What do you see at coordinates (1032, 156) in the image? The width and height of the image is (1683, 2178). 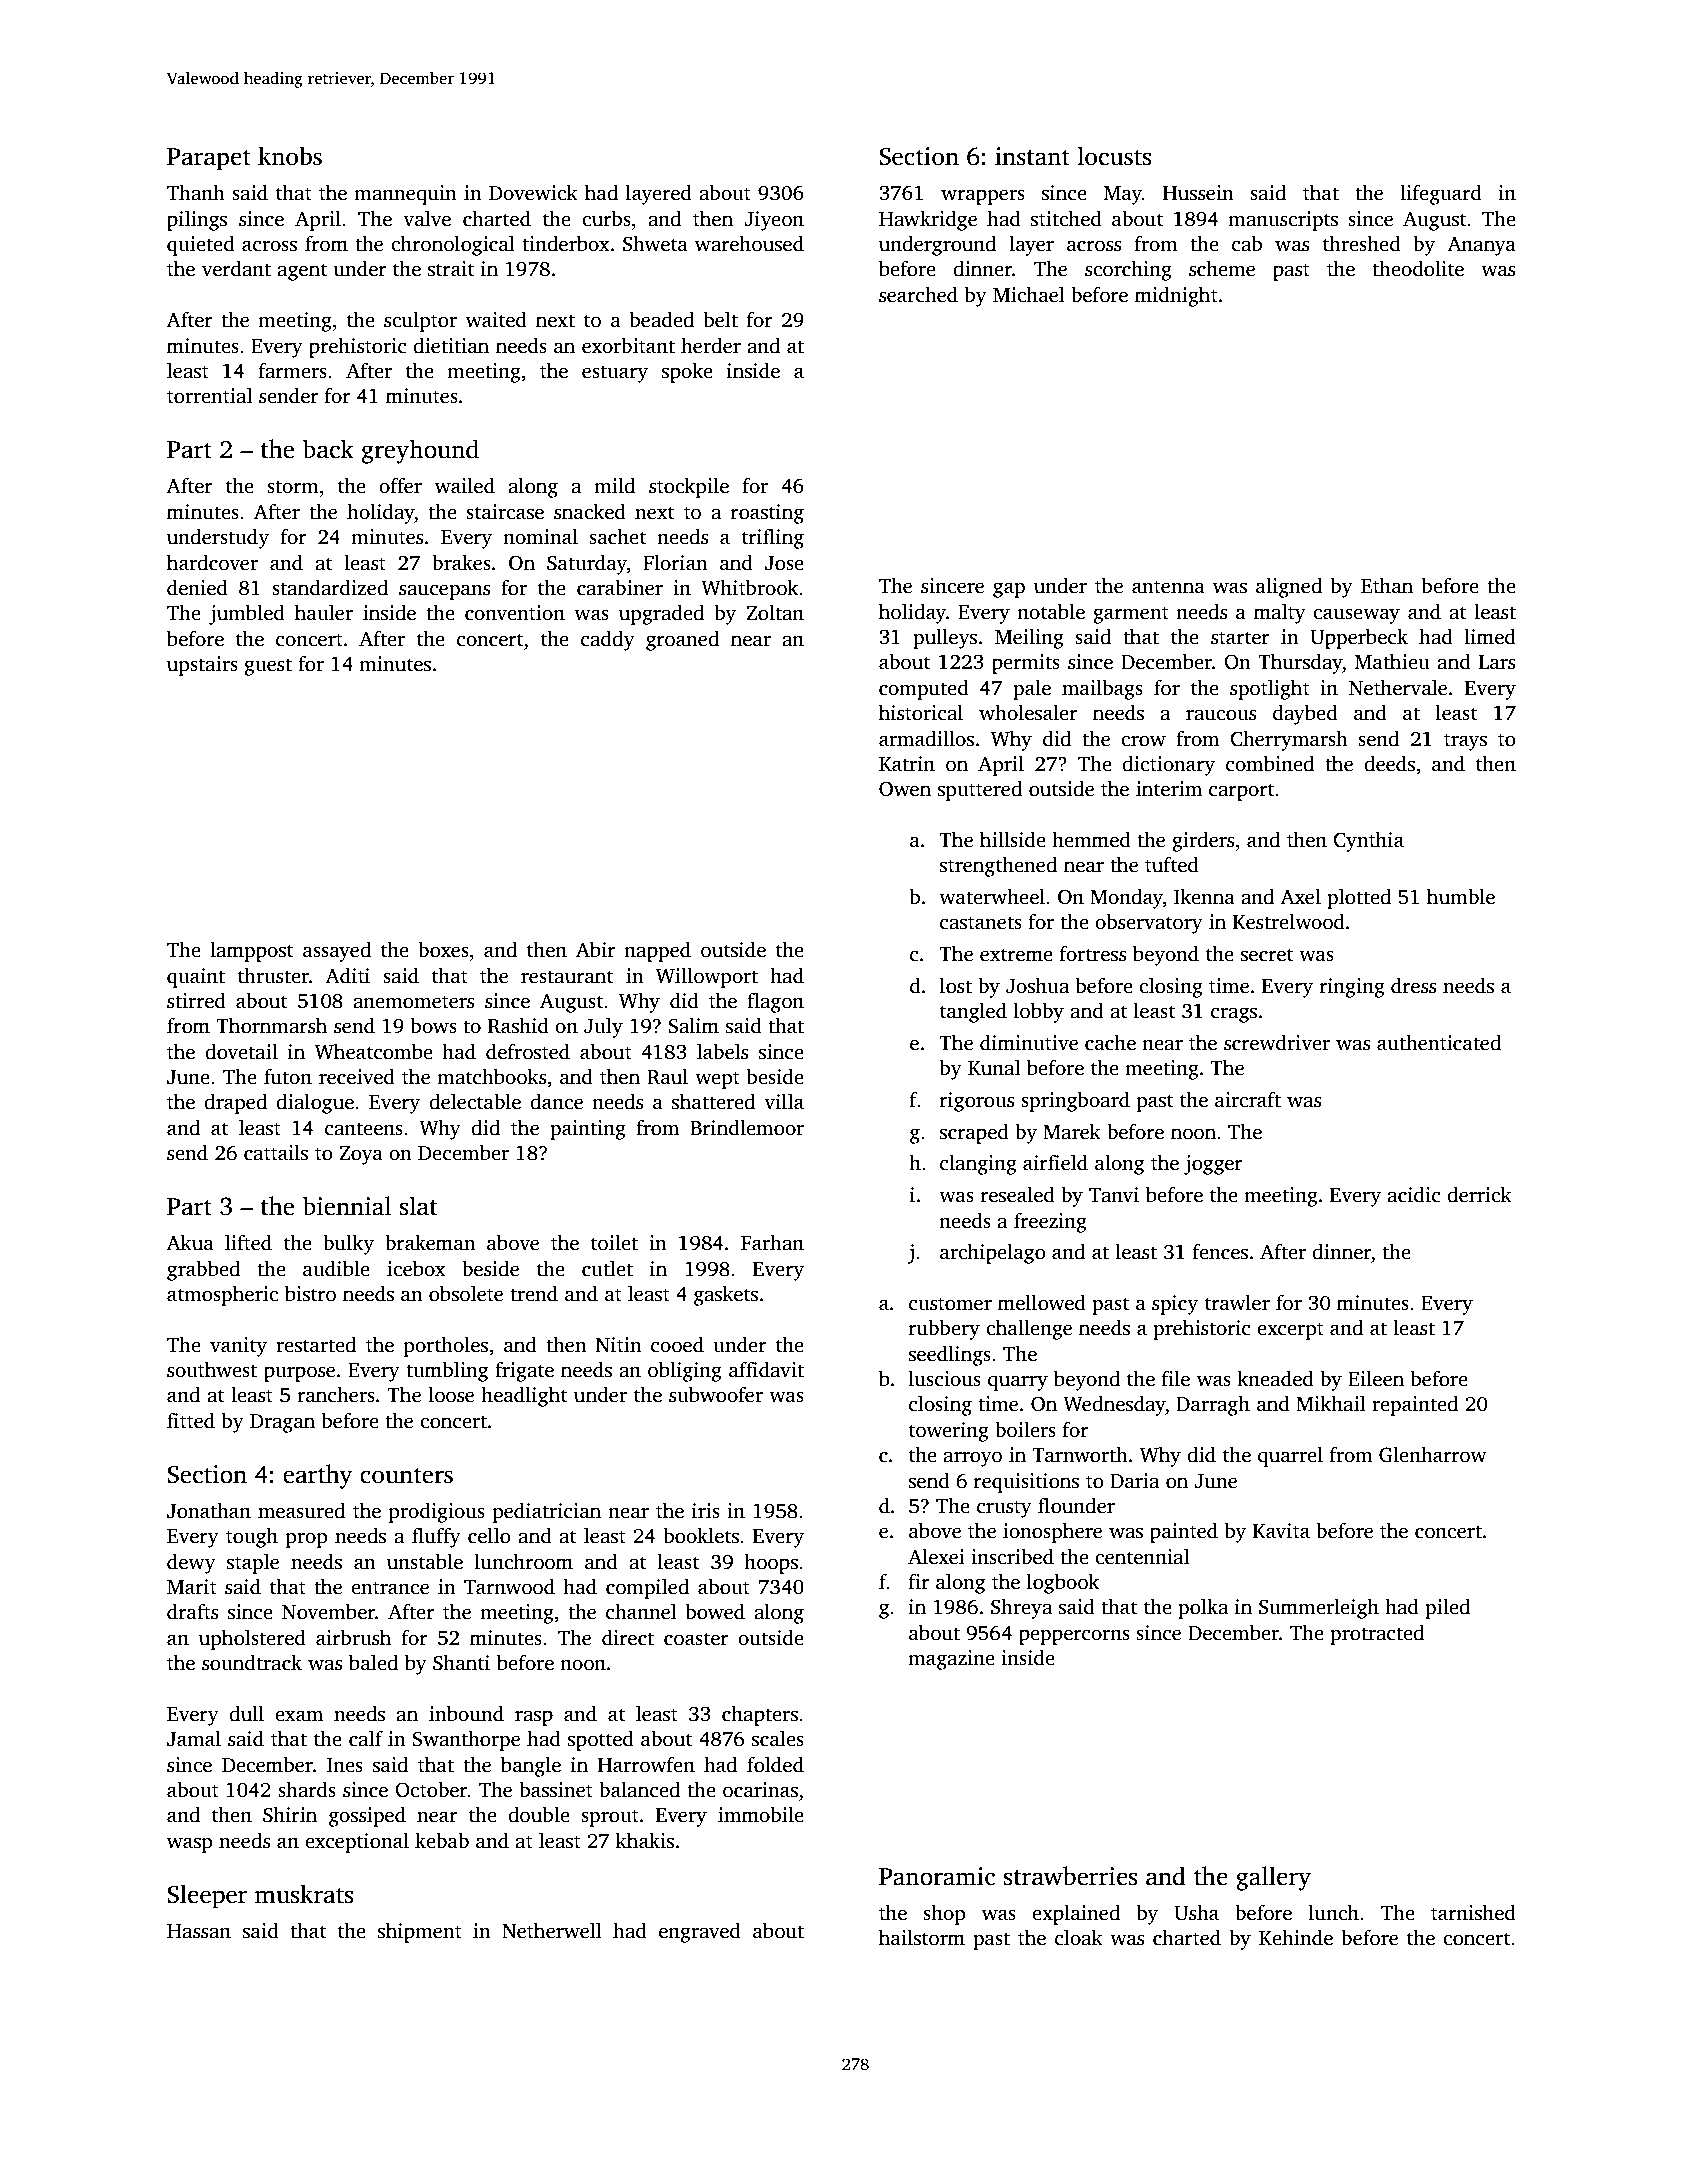 I see `instant` at bounding box center [1032, 156].
